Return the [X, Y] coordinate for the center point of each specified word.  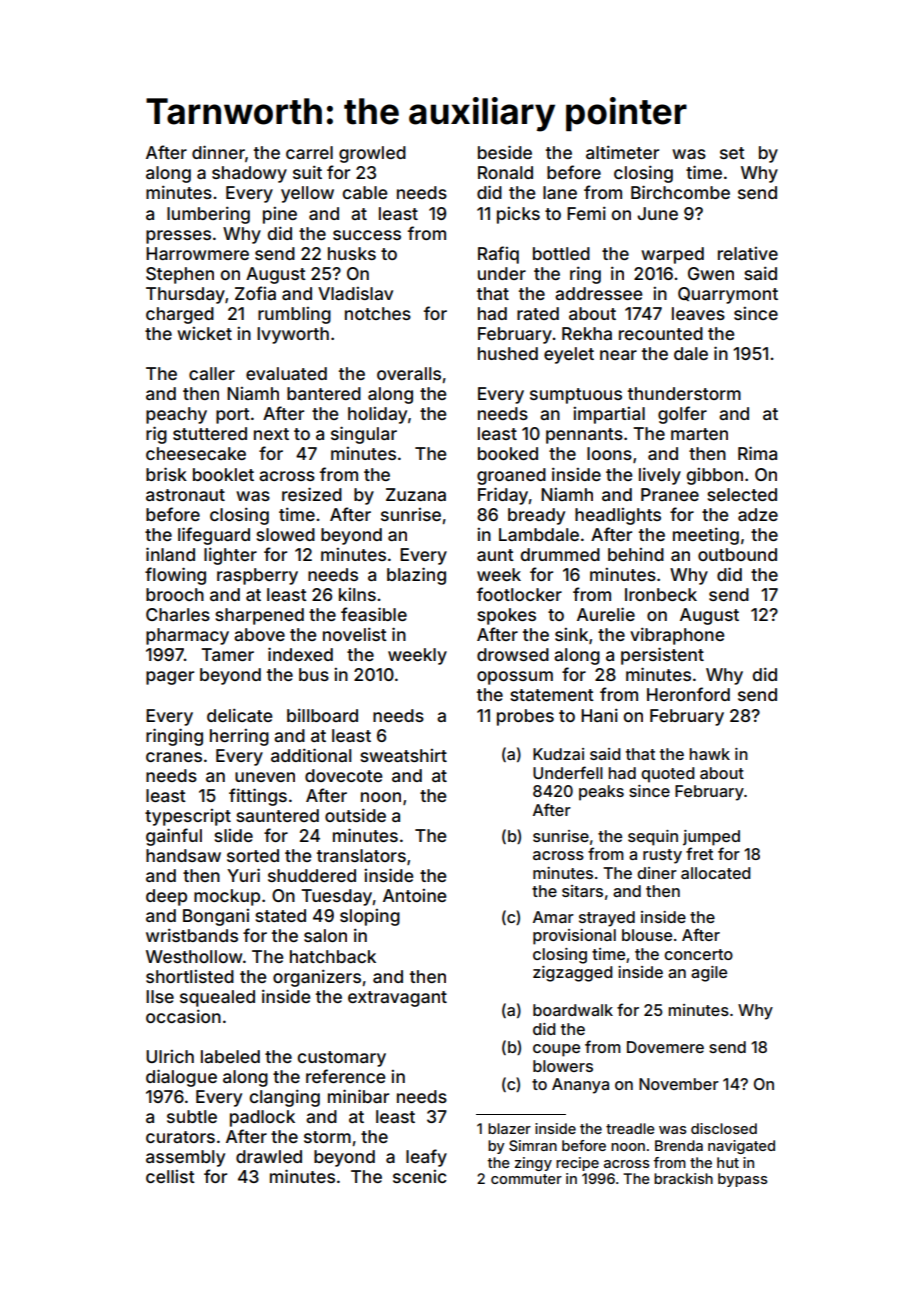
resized [312, 494]
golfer [682, 415]
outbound [737, 554]
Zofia [255, 293]
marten [699, 434]
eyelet [569, 355]
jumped [711, 838]
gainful [174, 837]
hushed [508, 353]
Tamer [227, 654]
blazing [416, 576]
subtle [192, 1116]
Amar [553, 917]
